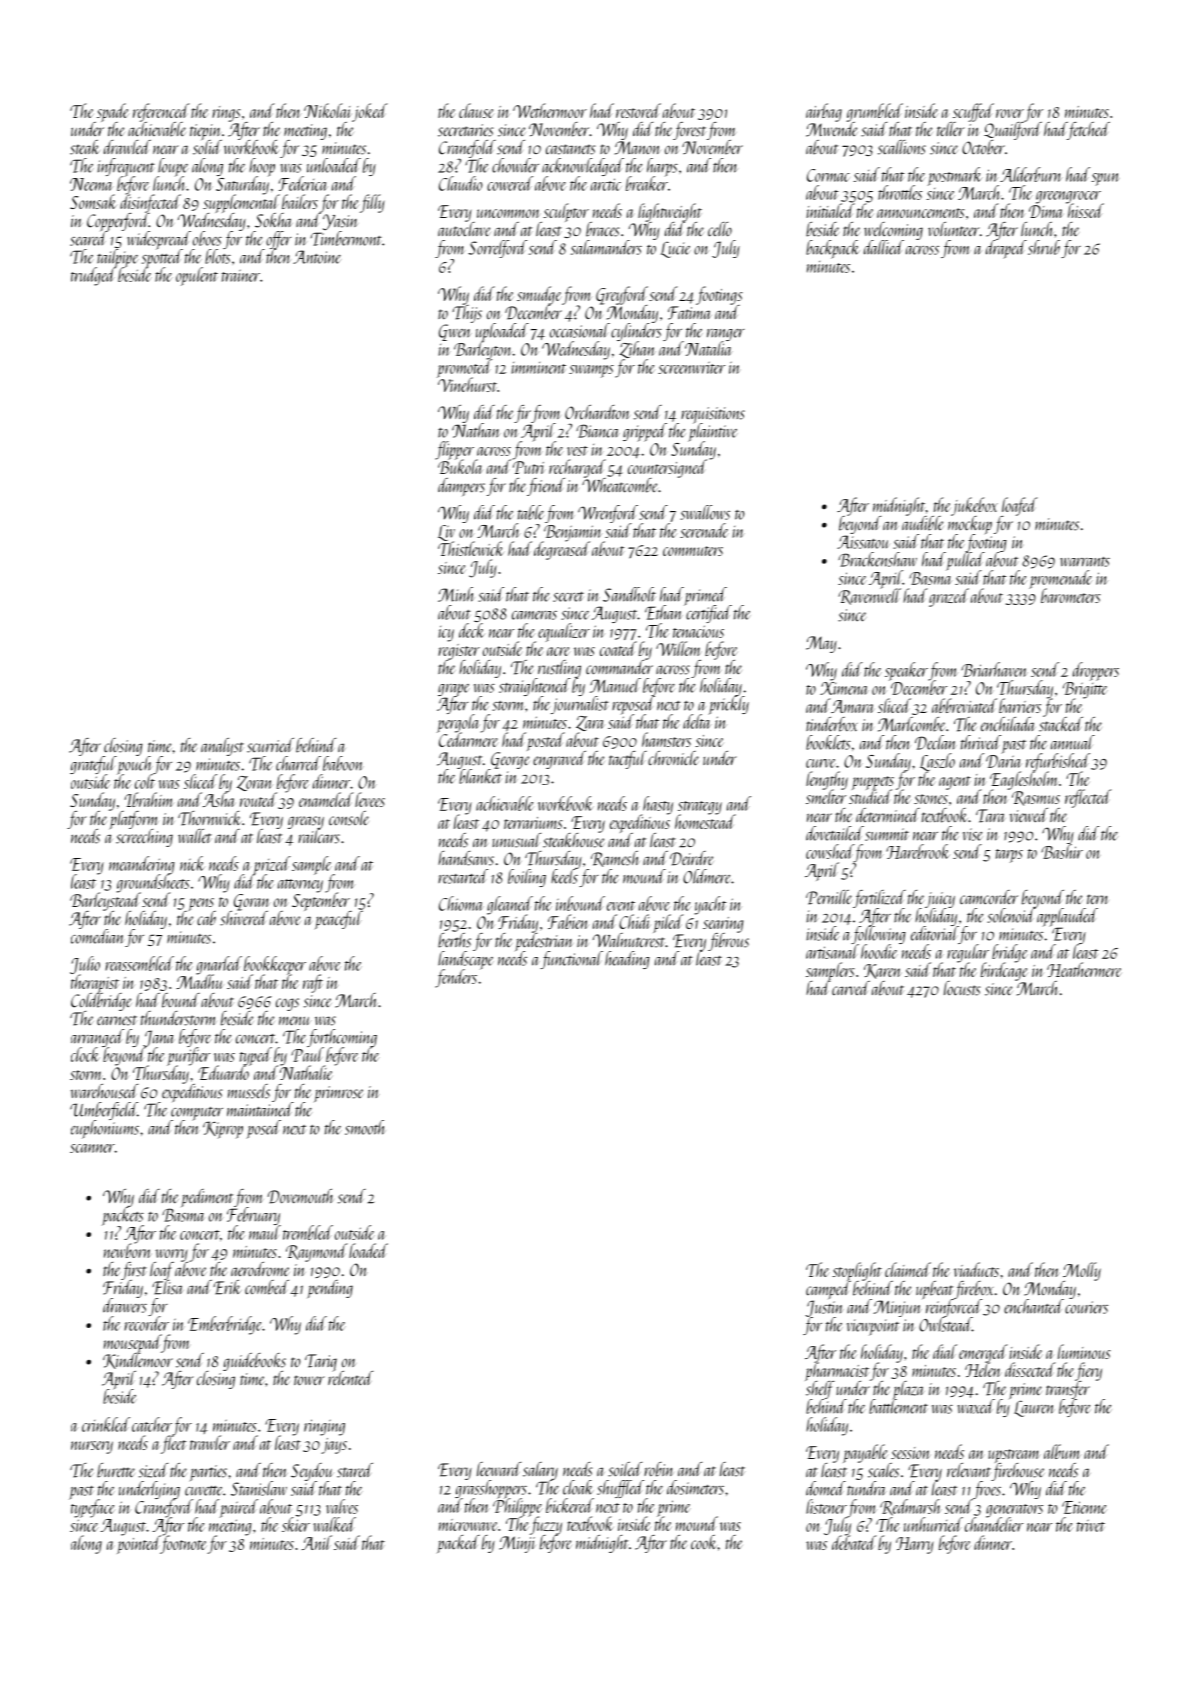  Describe the element at coordinates (308, 1072) in the screenshot. I see `Nathalie` at that location.
